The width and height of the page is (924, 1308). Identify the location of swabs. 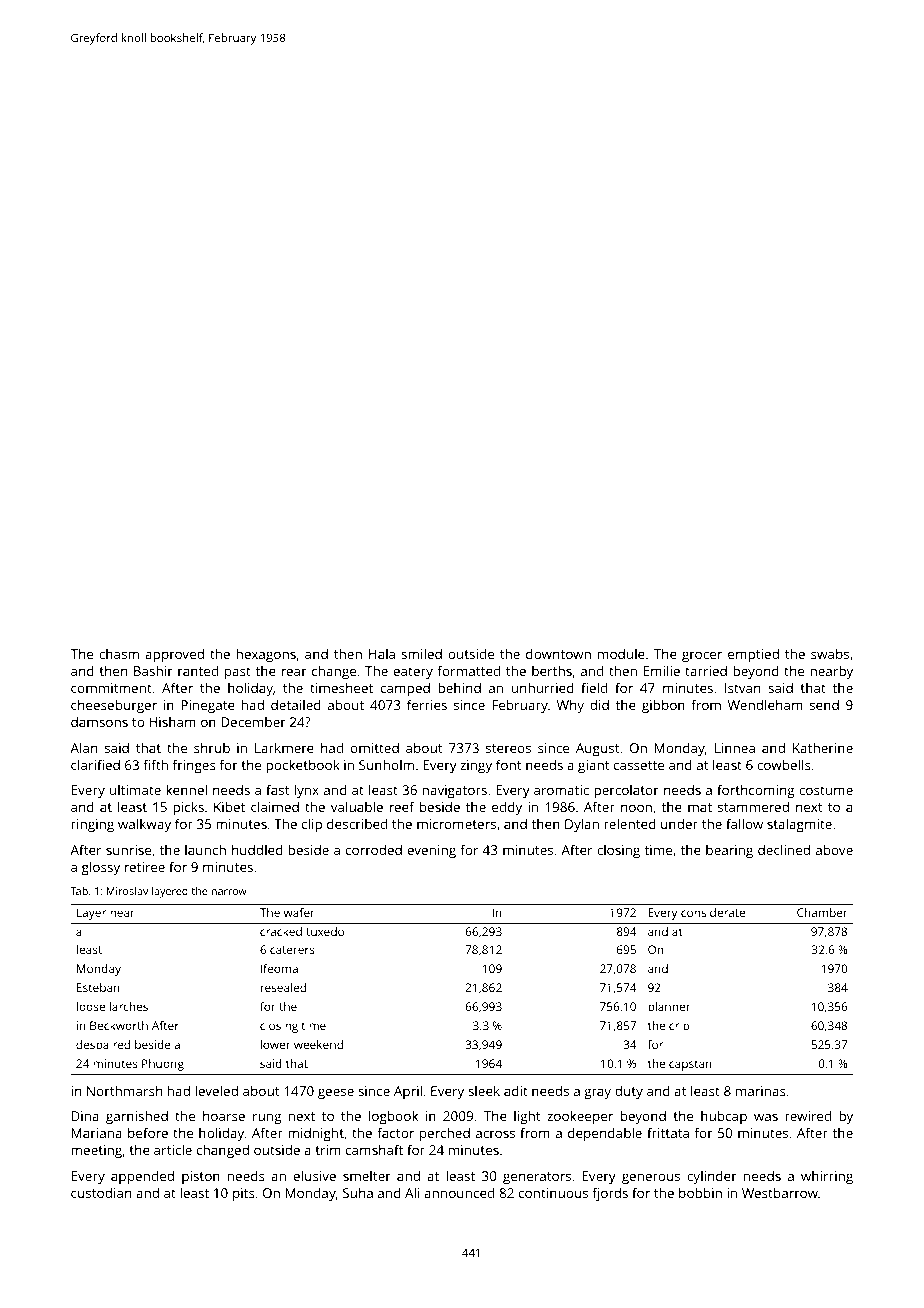
(830, 653).
